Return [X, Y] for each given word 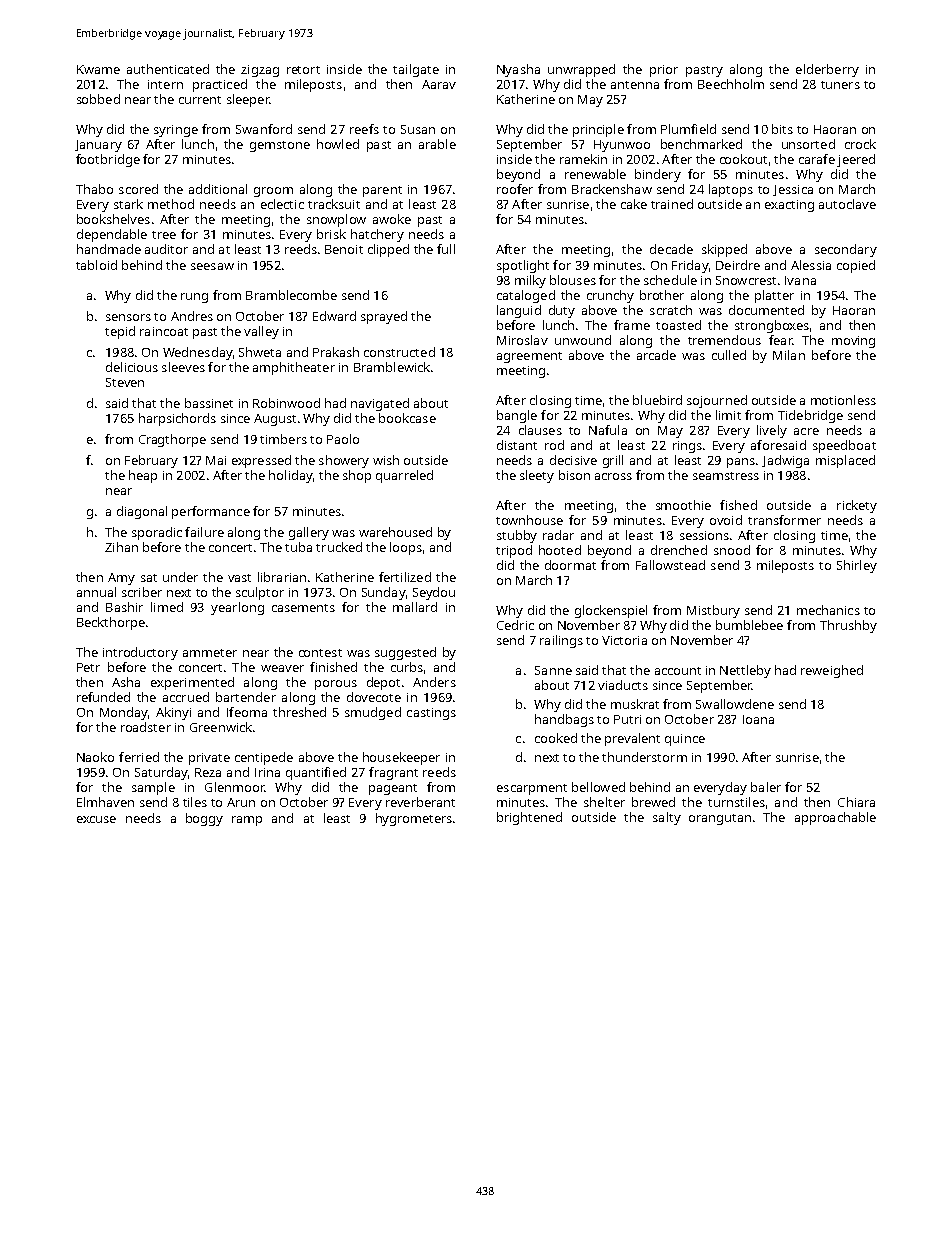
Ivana [800, 280]
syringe [176, 131]
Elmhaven [105, 802]
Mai [216, 460]
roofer [515, 189]
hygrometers [414, 819]
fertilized [405, 577]
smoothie [683, 505]
